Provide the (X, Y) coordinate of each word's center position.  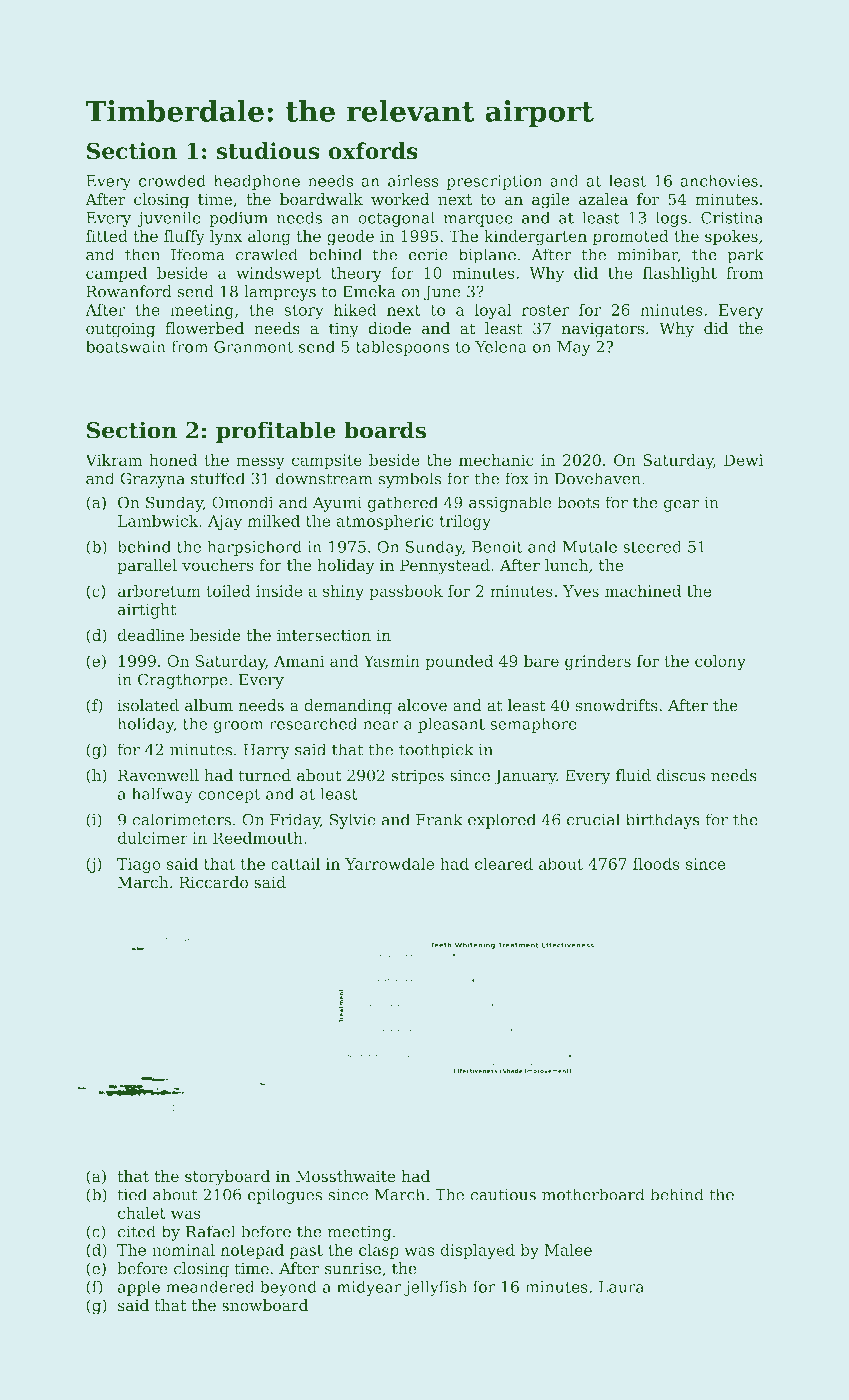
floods (656, 864)
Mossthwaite (346, 1176)
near (381, 725)
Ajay (225, 522)
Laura (621, 1287)
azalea (603, 199)
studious (268, 150)
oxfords (373, 150)
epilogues (285, 1196)
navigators (603, 330)
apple (139, 1288)
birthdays (663, 821)
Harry (266, 751)
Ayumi (337, 504)
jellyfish (435, 1288)
